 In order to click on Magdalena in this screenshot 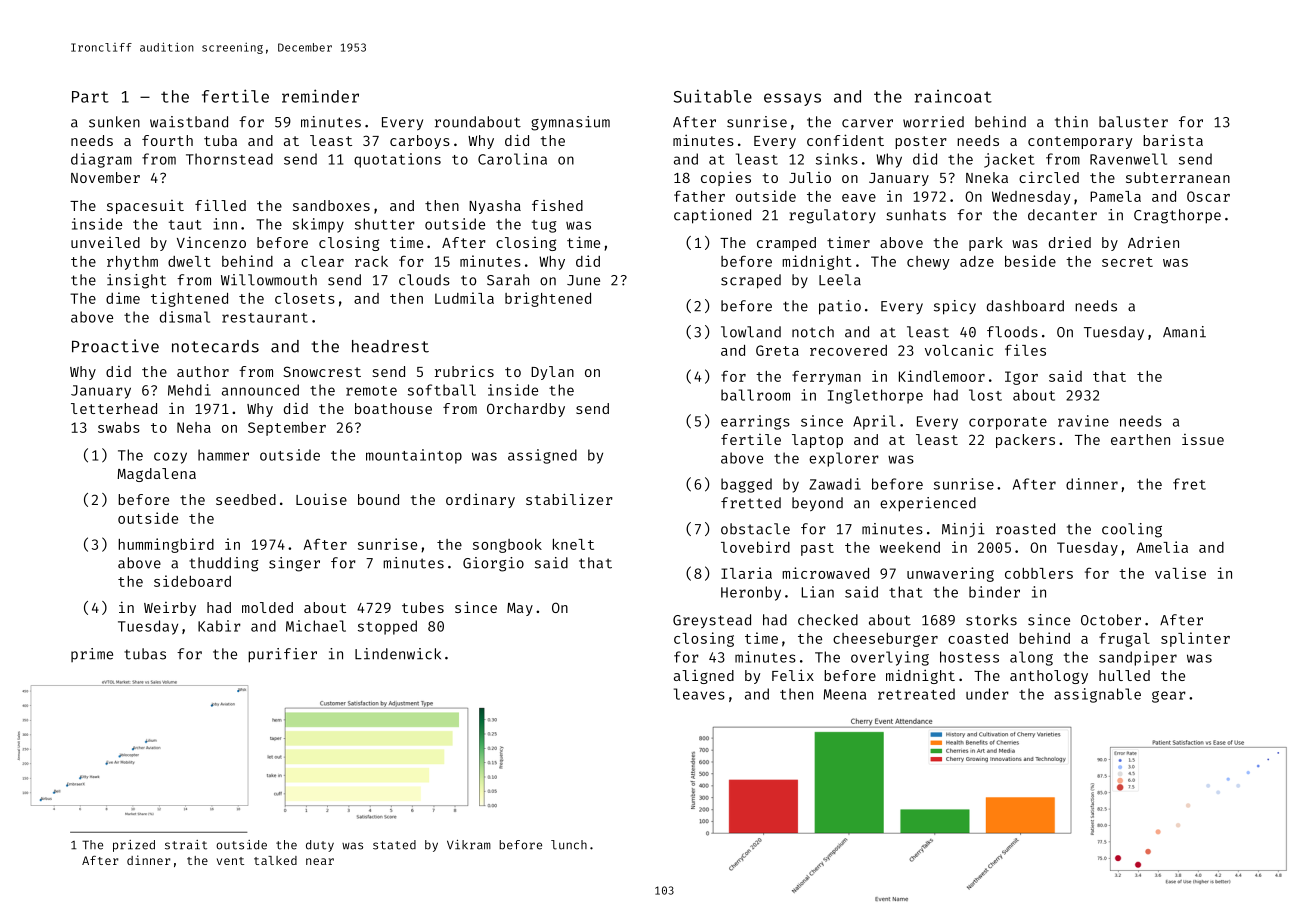, I will do `click(156, 475)`.
